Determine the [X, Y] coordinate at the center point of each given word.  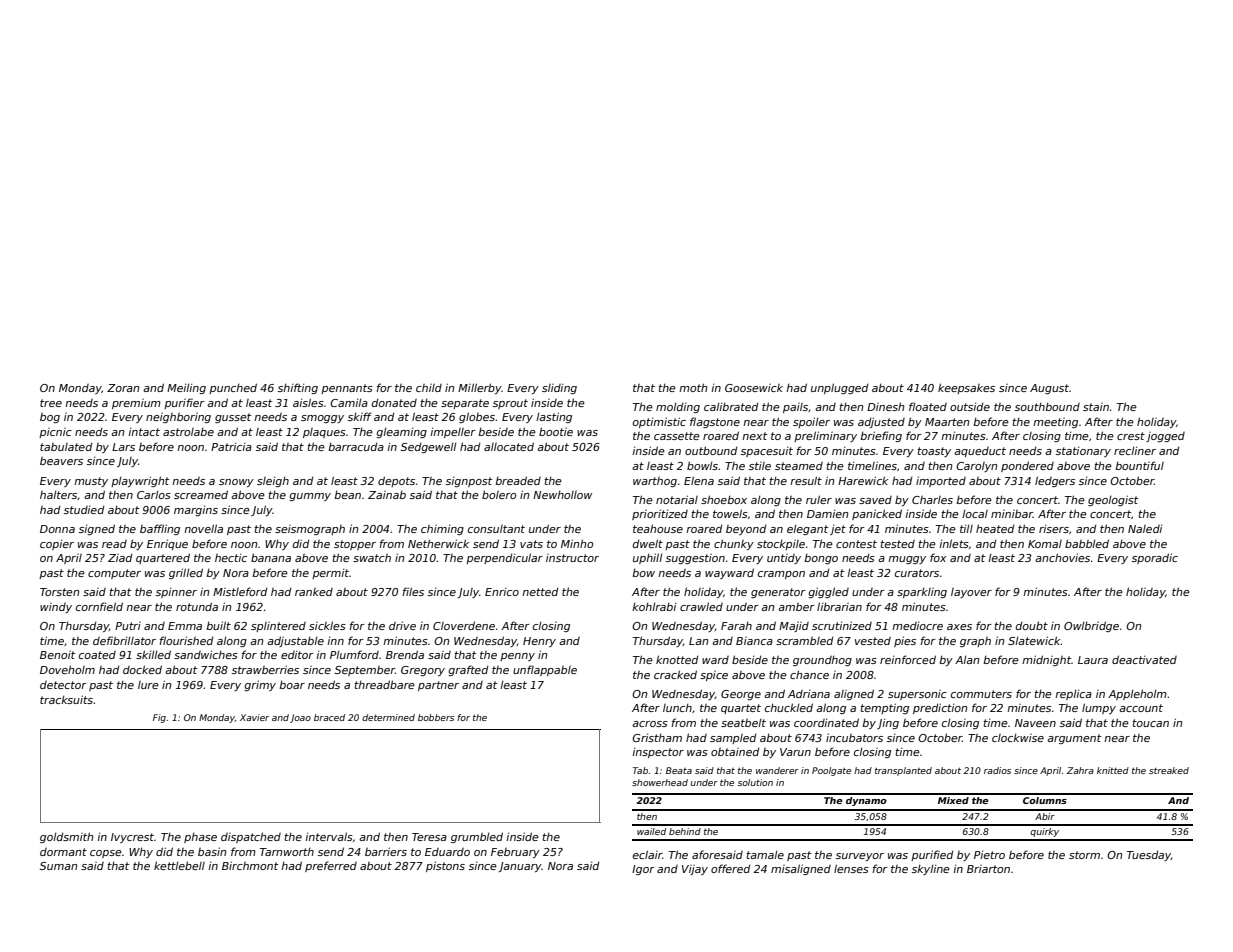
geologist [1113, 500]
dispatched [251, 837]
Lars [123, 447]
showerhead [660, 782]
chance [809, 674]
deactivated [1144, 659]
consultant [496, 529]
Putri [128, 626]
